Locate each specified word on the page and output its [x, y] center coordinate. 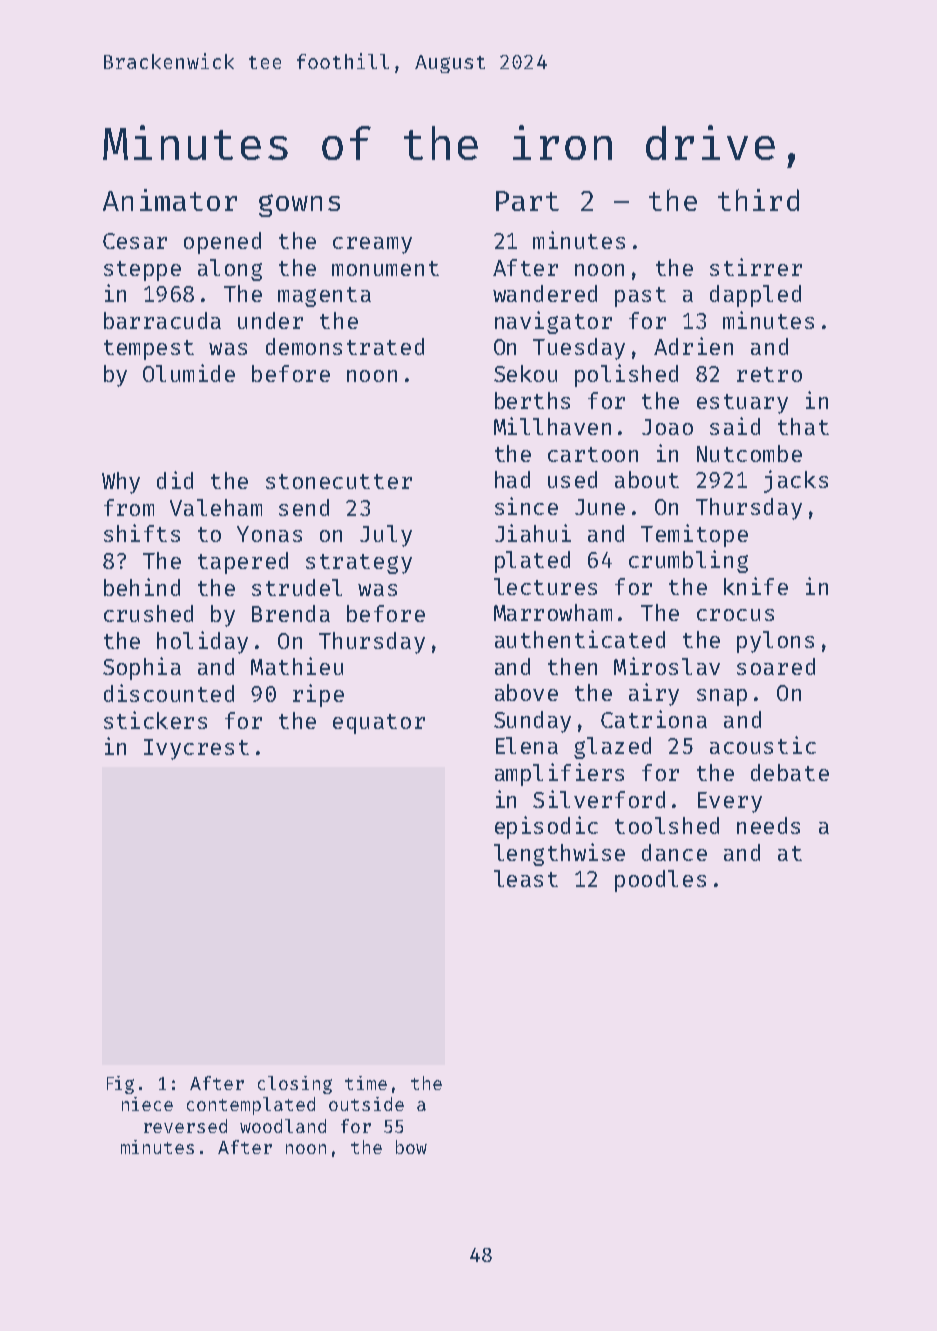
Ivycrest [196, 749]
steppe [142, 271]
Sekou [525, 373]
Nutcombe [749, 453]
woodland [283, 1126]
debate [790, 772]
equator [379, 724]
